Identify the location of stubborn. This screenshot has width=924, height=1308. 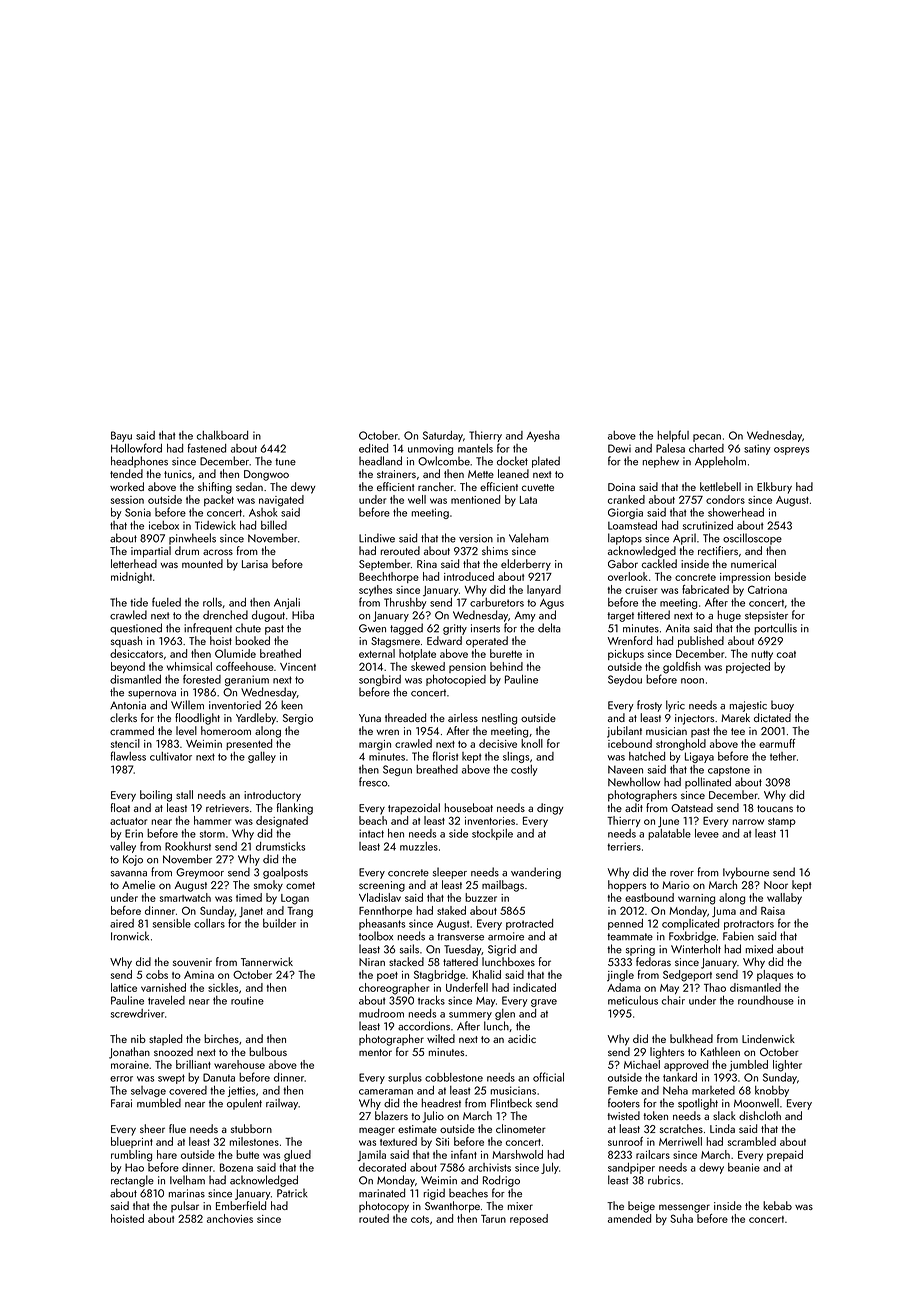
(251, 1128).
